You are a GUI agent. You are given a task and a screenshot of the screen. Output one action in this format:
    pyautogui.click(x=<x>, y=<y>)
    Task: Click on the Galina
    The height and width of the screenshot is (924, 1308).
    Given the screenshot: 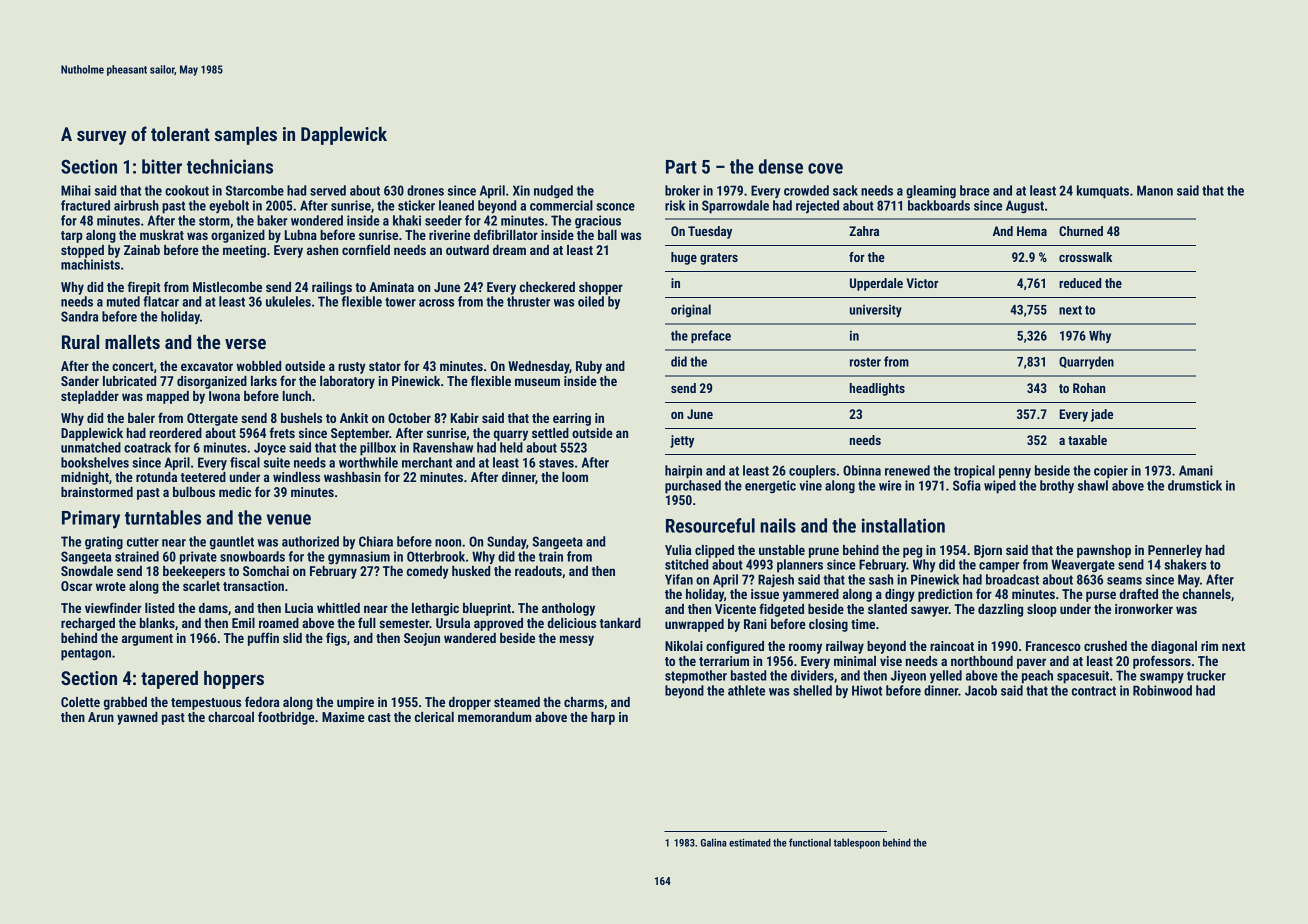 What is the action you would take?
    pyautogui.click(x=714, y=842)
